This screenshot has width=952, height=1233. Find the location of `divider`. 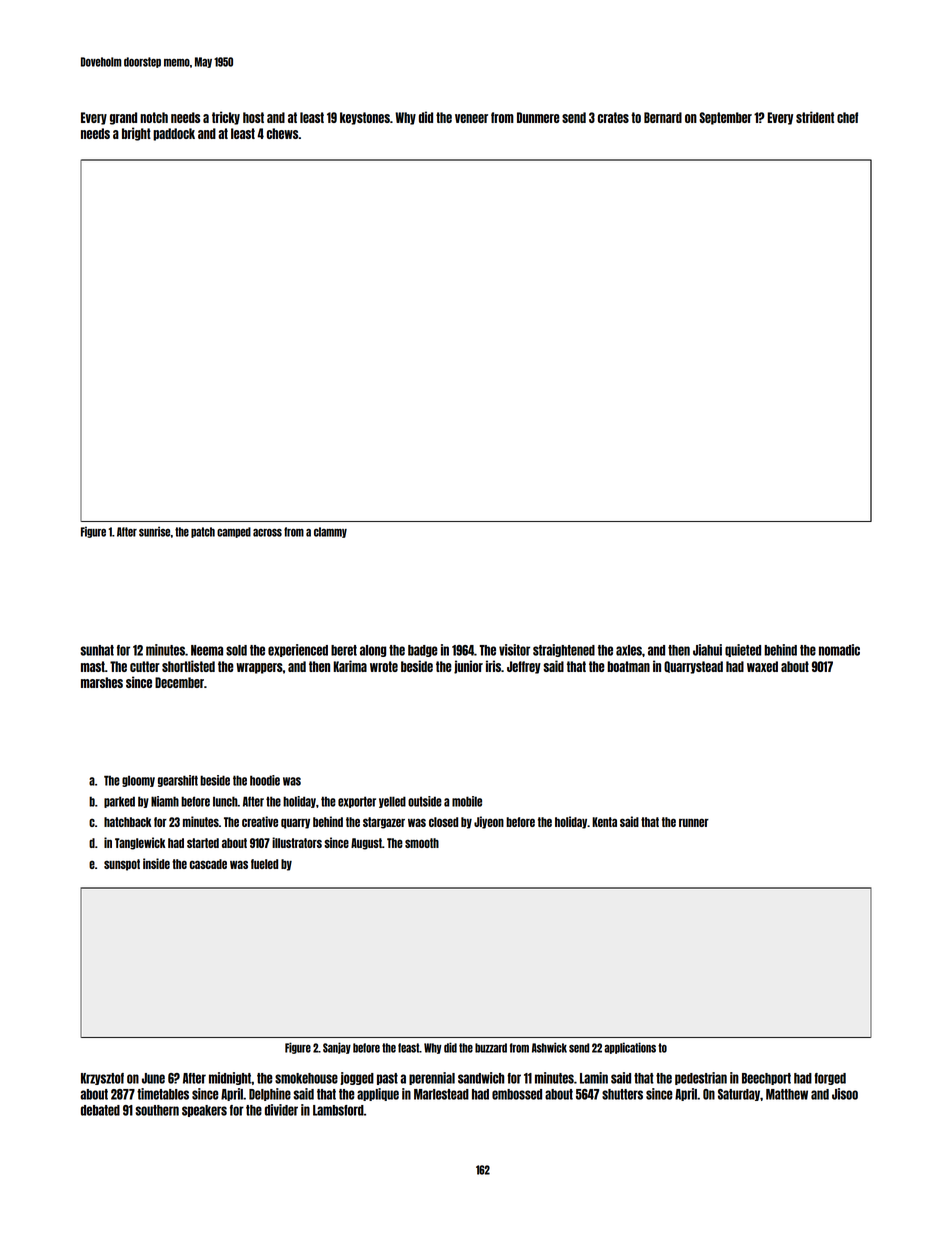

divider is located at coordinates (281, 1110).
